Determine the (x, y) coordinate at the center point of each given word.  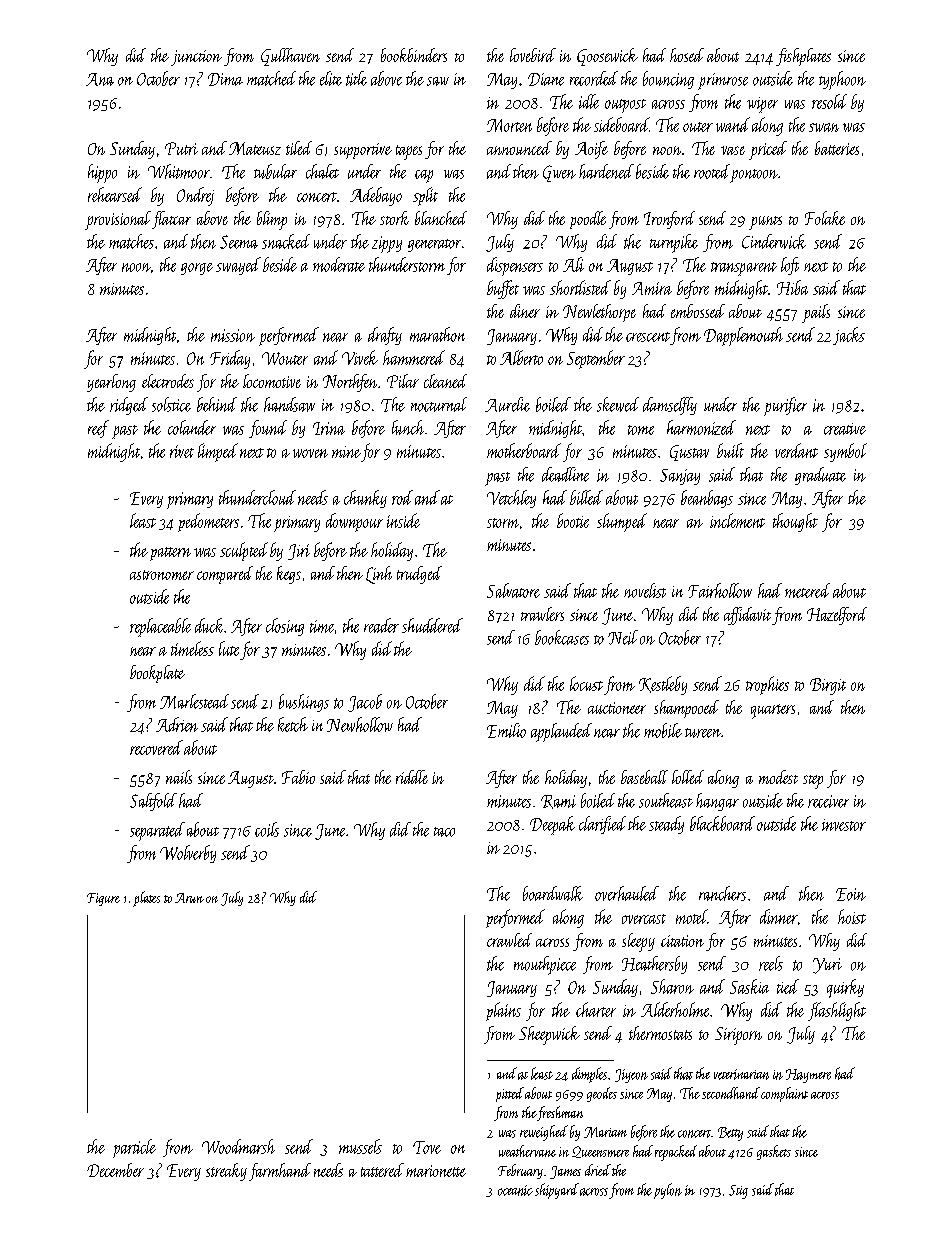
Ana (100, 79)
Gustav (689, 453)
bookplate (157, 674)
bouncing (668, 80)
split (425, 196)
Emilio (506, 730)
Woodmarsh (238, 1146)
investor (844, 825)
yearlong (111, 383)
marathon (437, 334)
